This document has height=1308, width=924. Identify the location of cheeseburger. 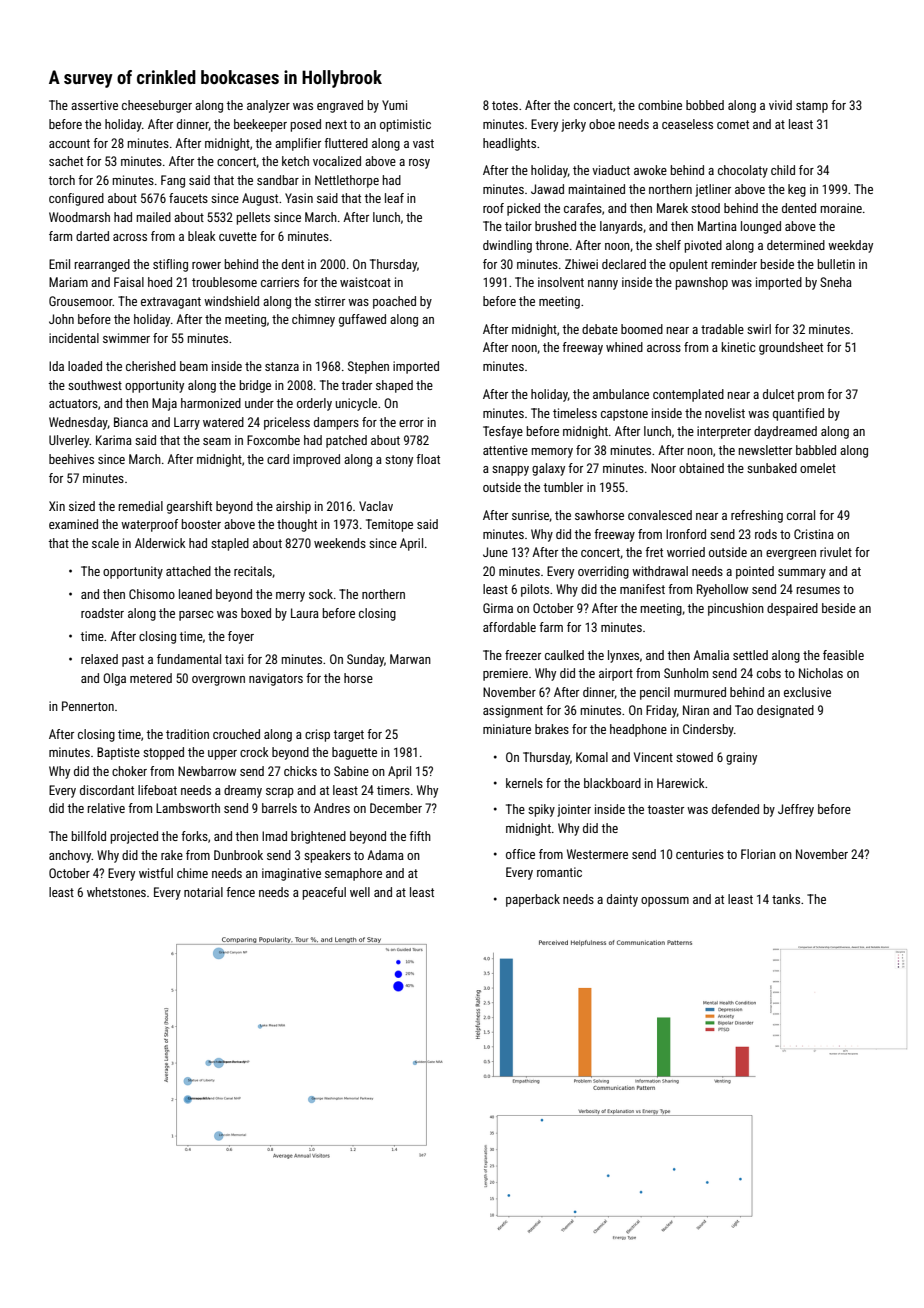
(157, 106).
